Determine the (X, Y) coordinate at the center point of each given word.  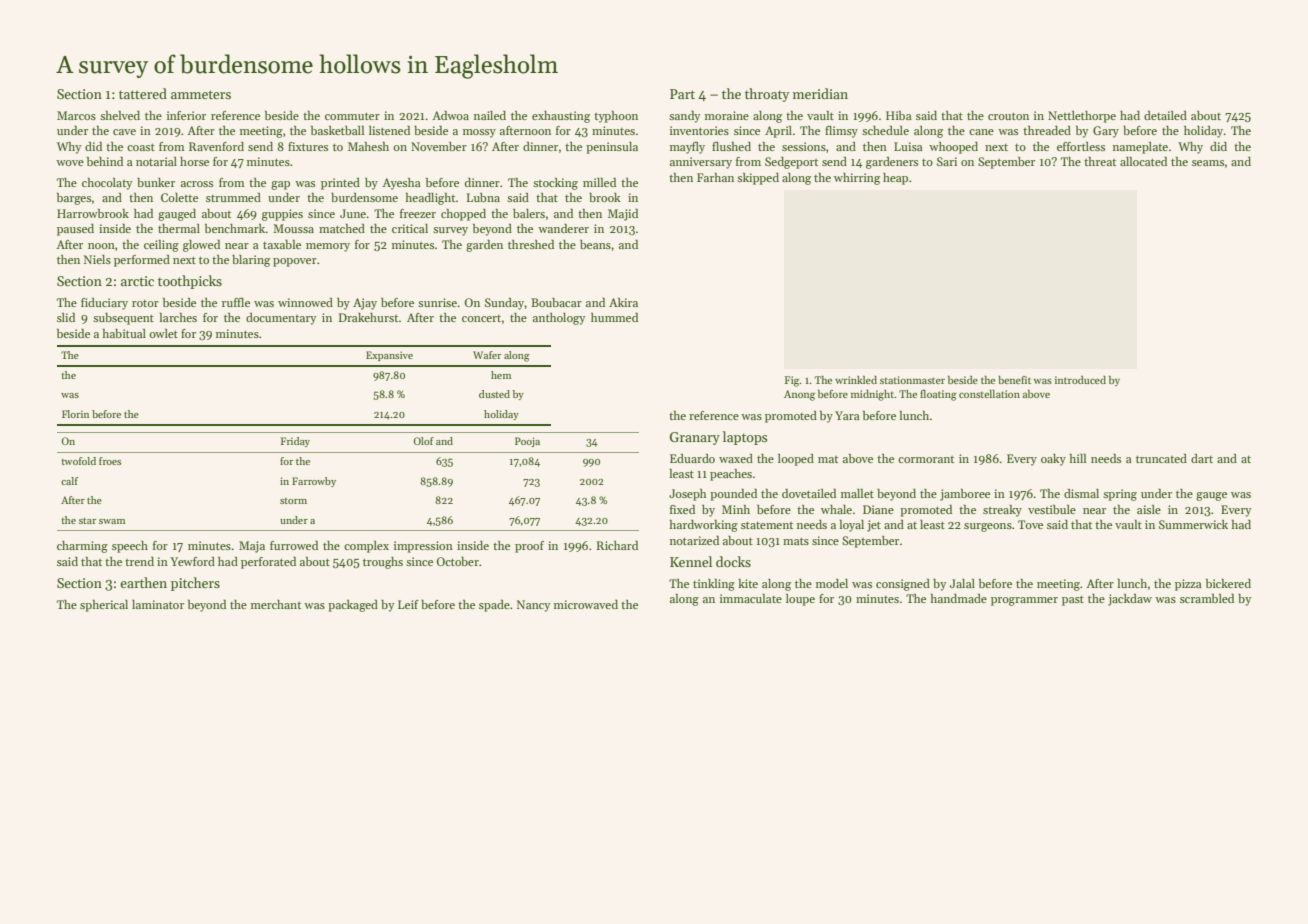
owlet (163, 333)
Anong (799, 395)
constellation (989, 394)
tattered (143, 93)
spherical (104, 606)
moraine (727, 115)
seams (1208, 163)
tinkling (714, 585)
